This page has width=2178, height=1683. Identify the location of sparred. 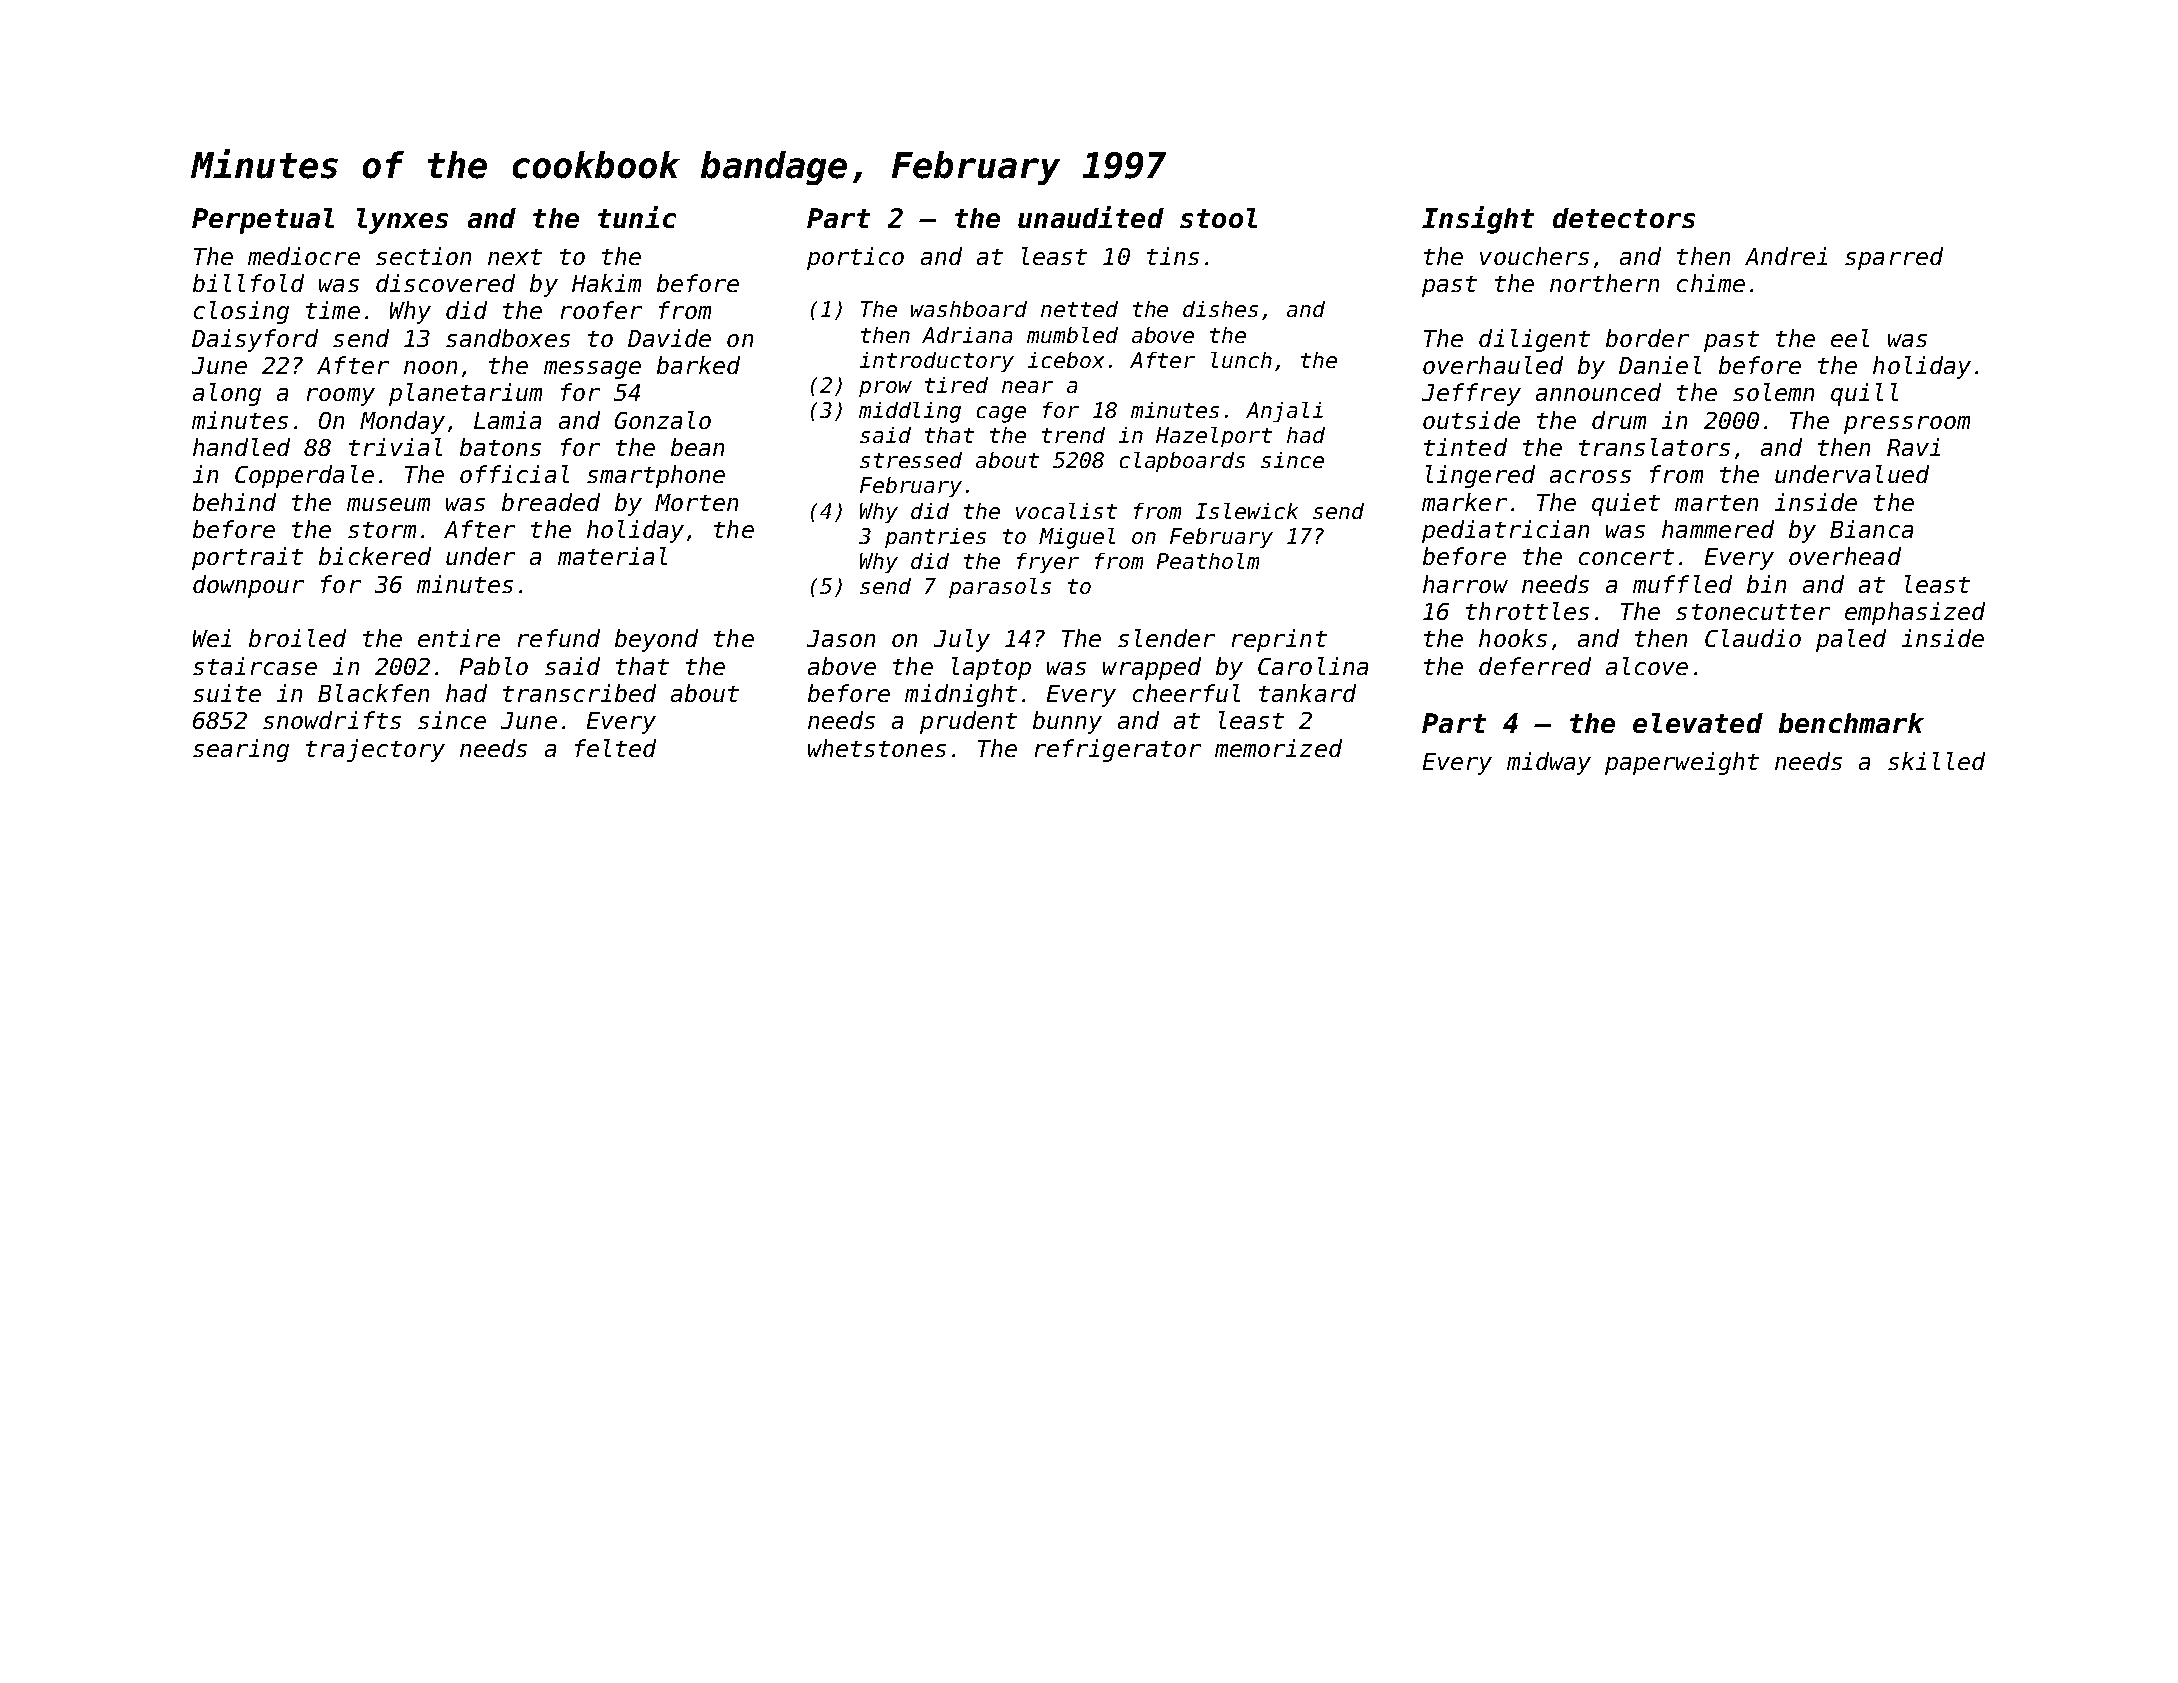
(1894, 258).
